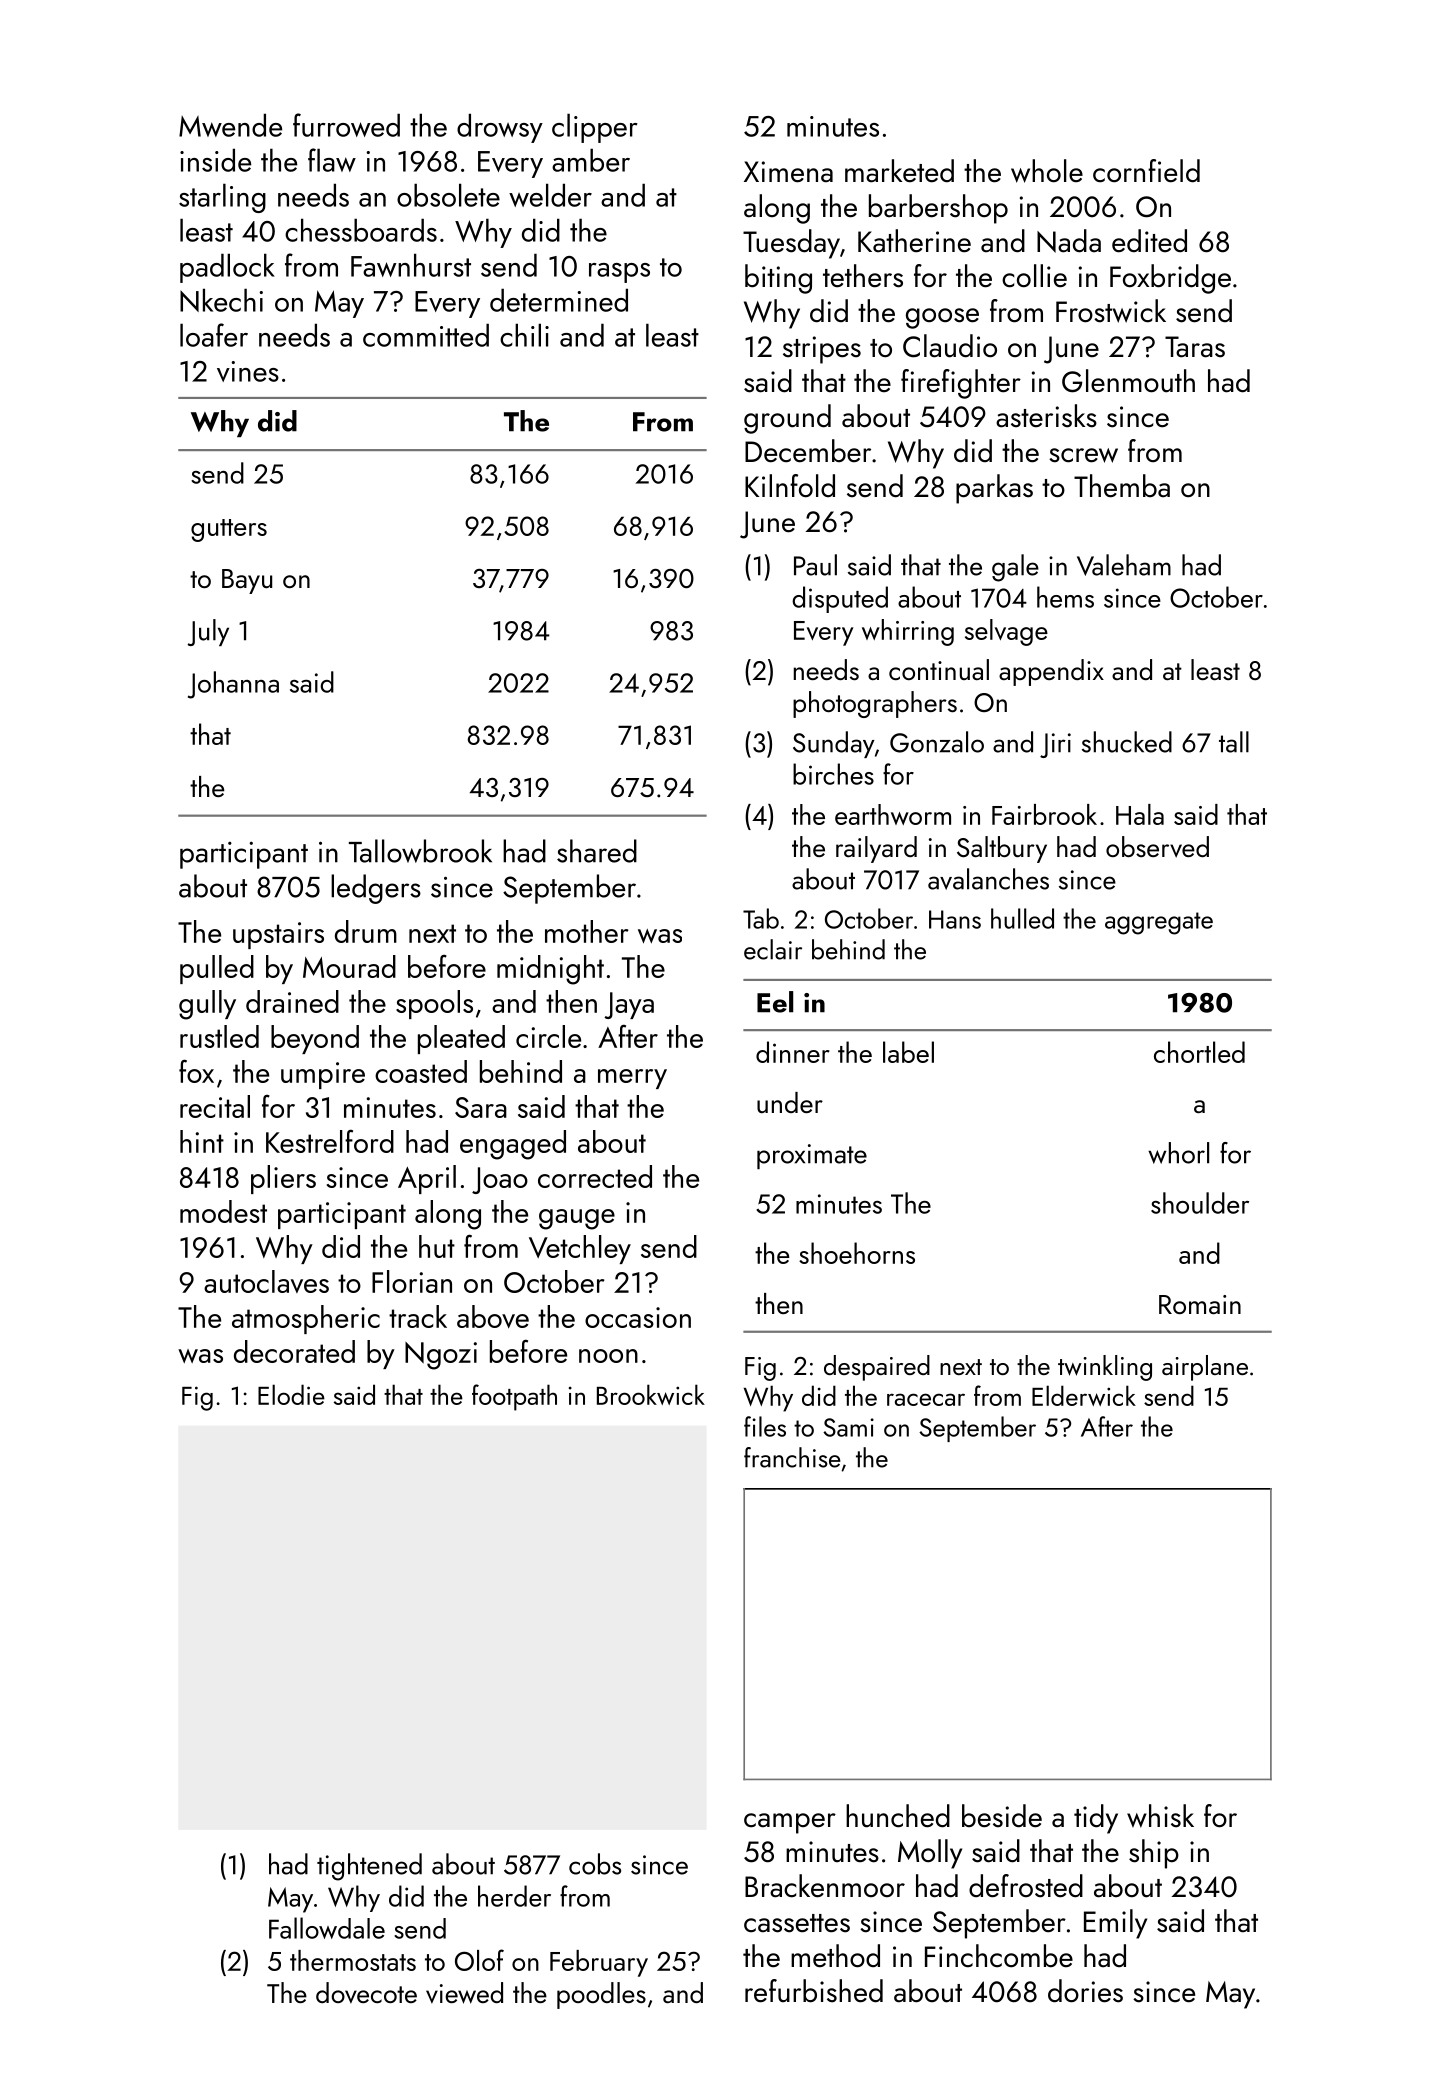  I want to click on Fawnhurst, so click(411, 265).
